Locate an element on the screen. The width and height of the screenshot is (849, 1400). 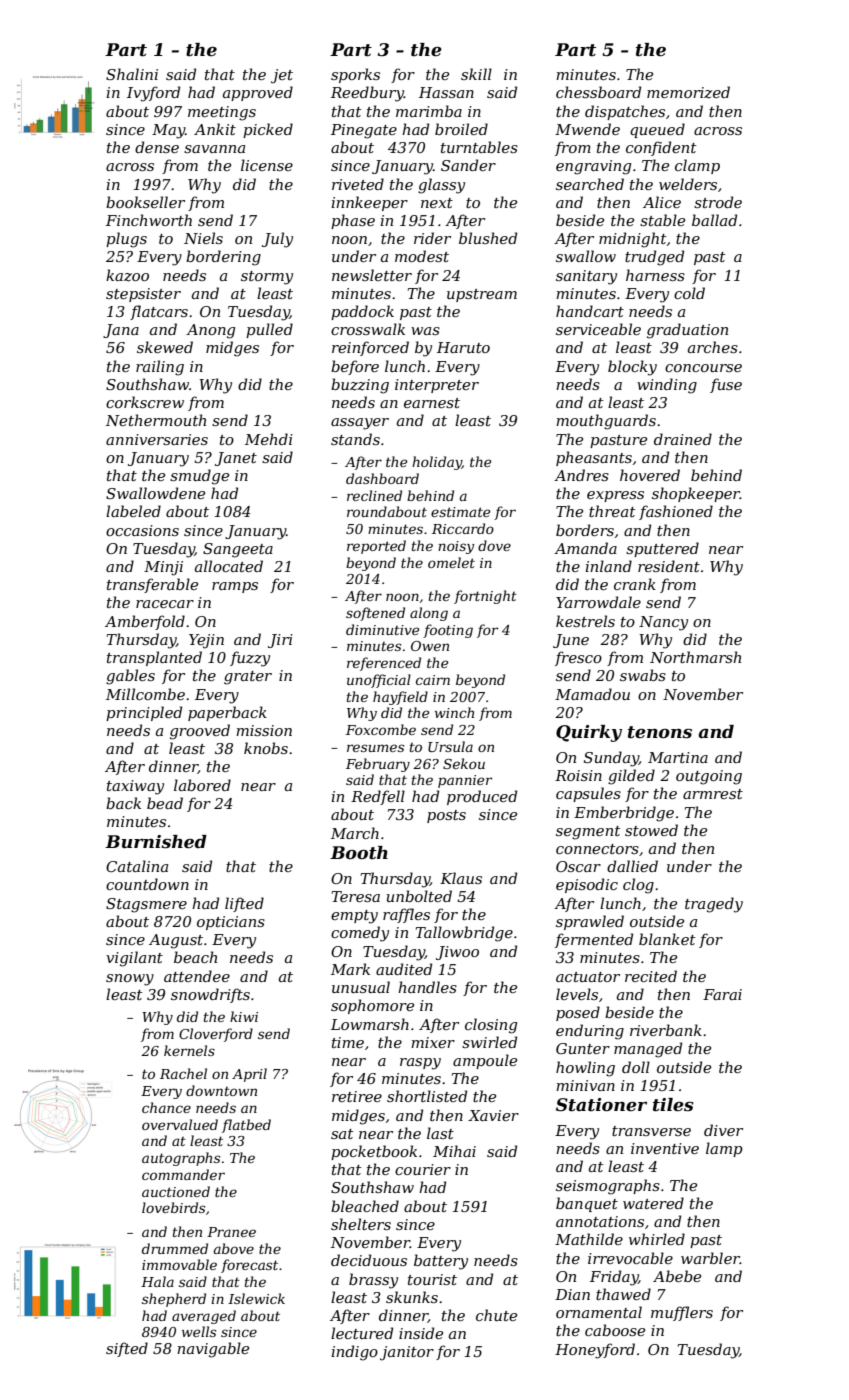
Farai is located at coordinates (722, 994).
